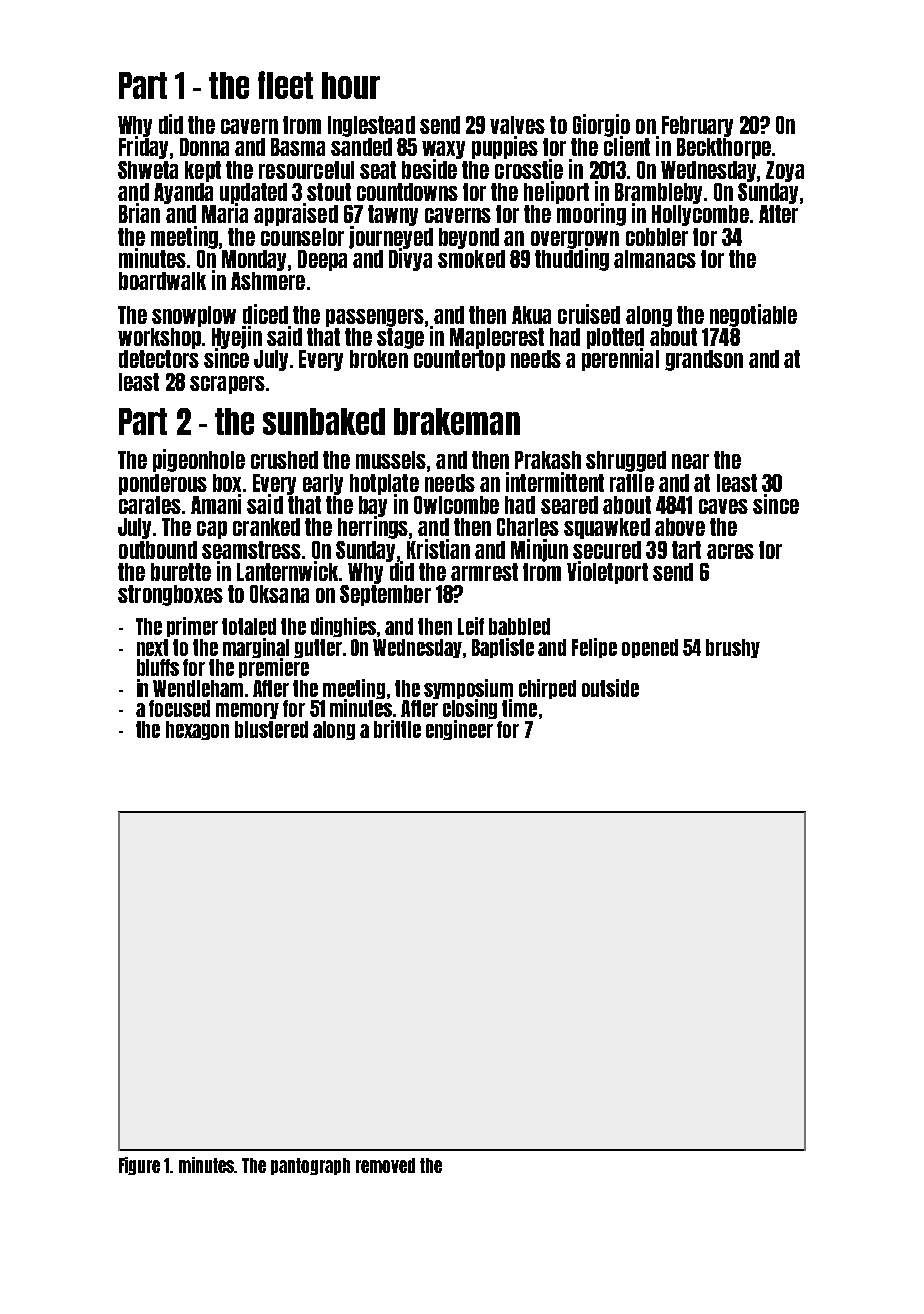 This image has height=1314, width=924. I want to click on caves, so click(723, 506).
